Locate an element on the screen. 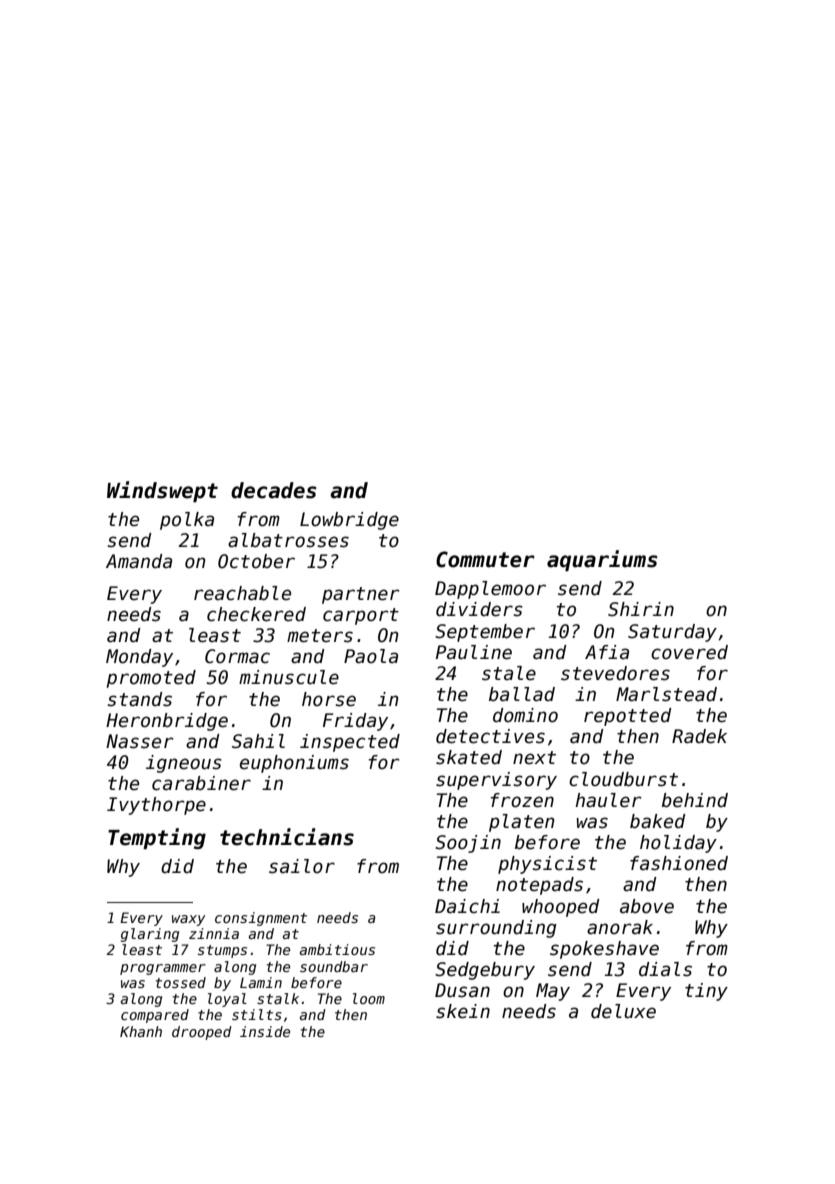 This screenshot has height=1184, width=835. aquariums is located at coordinates (602, 560).
